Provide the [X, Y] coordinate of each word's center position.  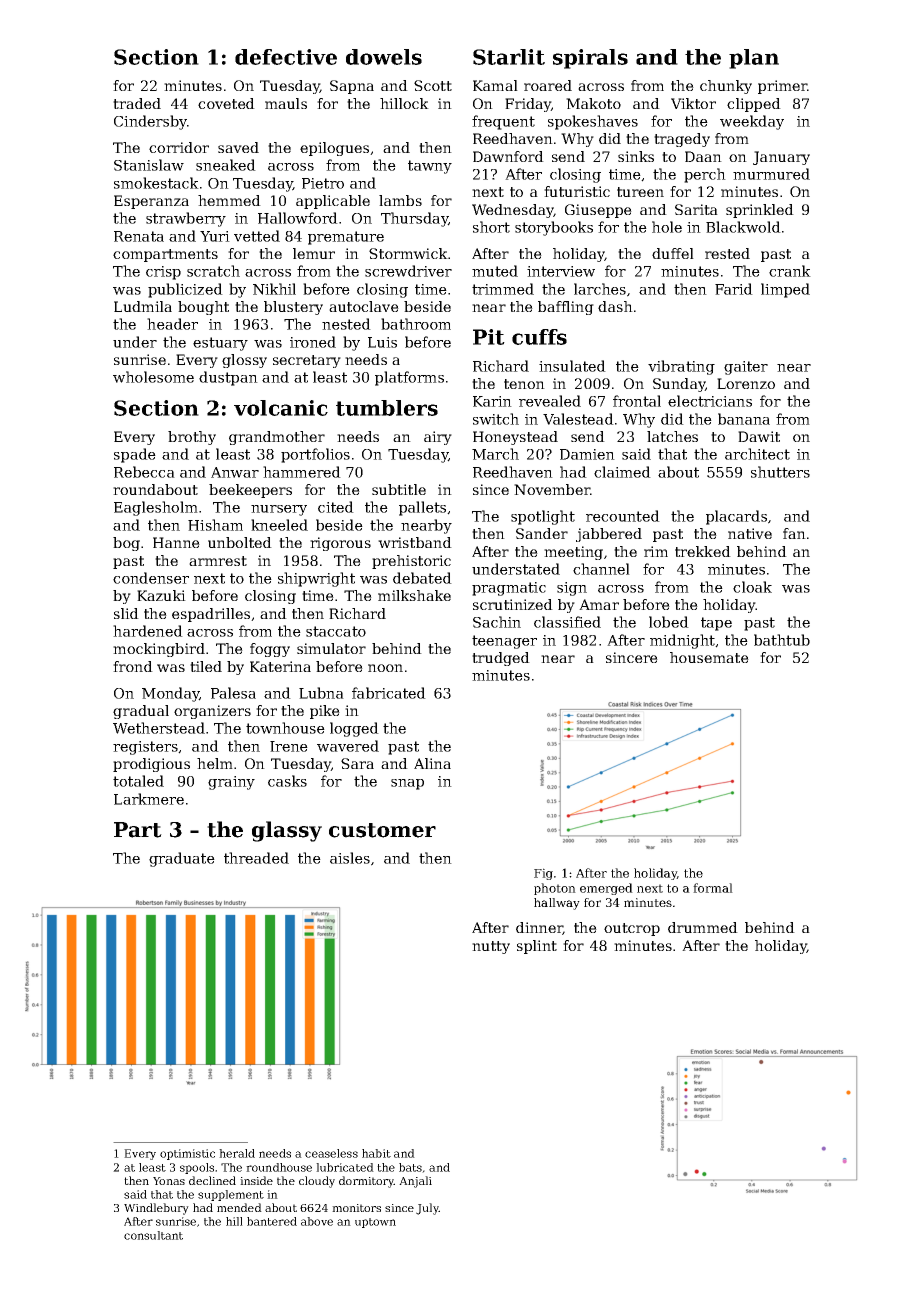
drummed [703, 927]
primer [782, 87]
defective [286, 57]
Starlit [509, 57]
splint [537, 947]
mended [239, 1207]
